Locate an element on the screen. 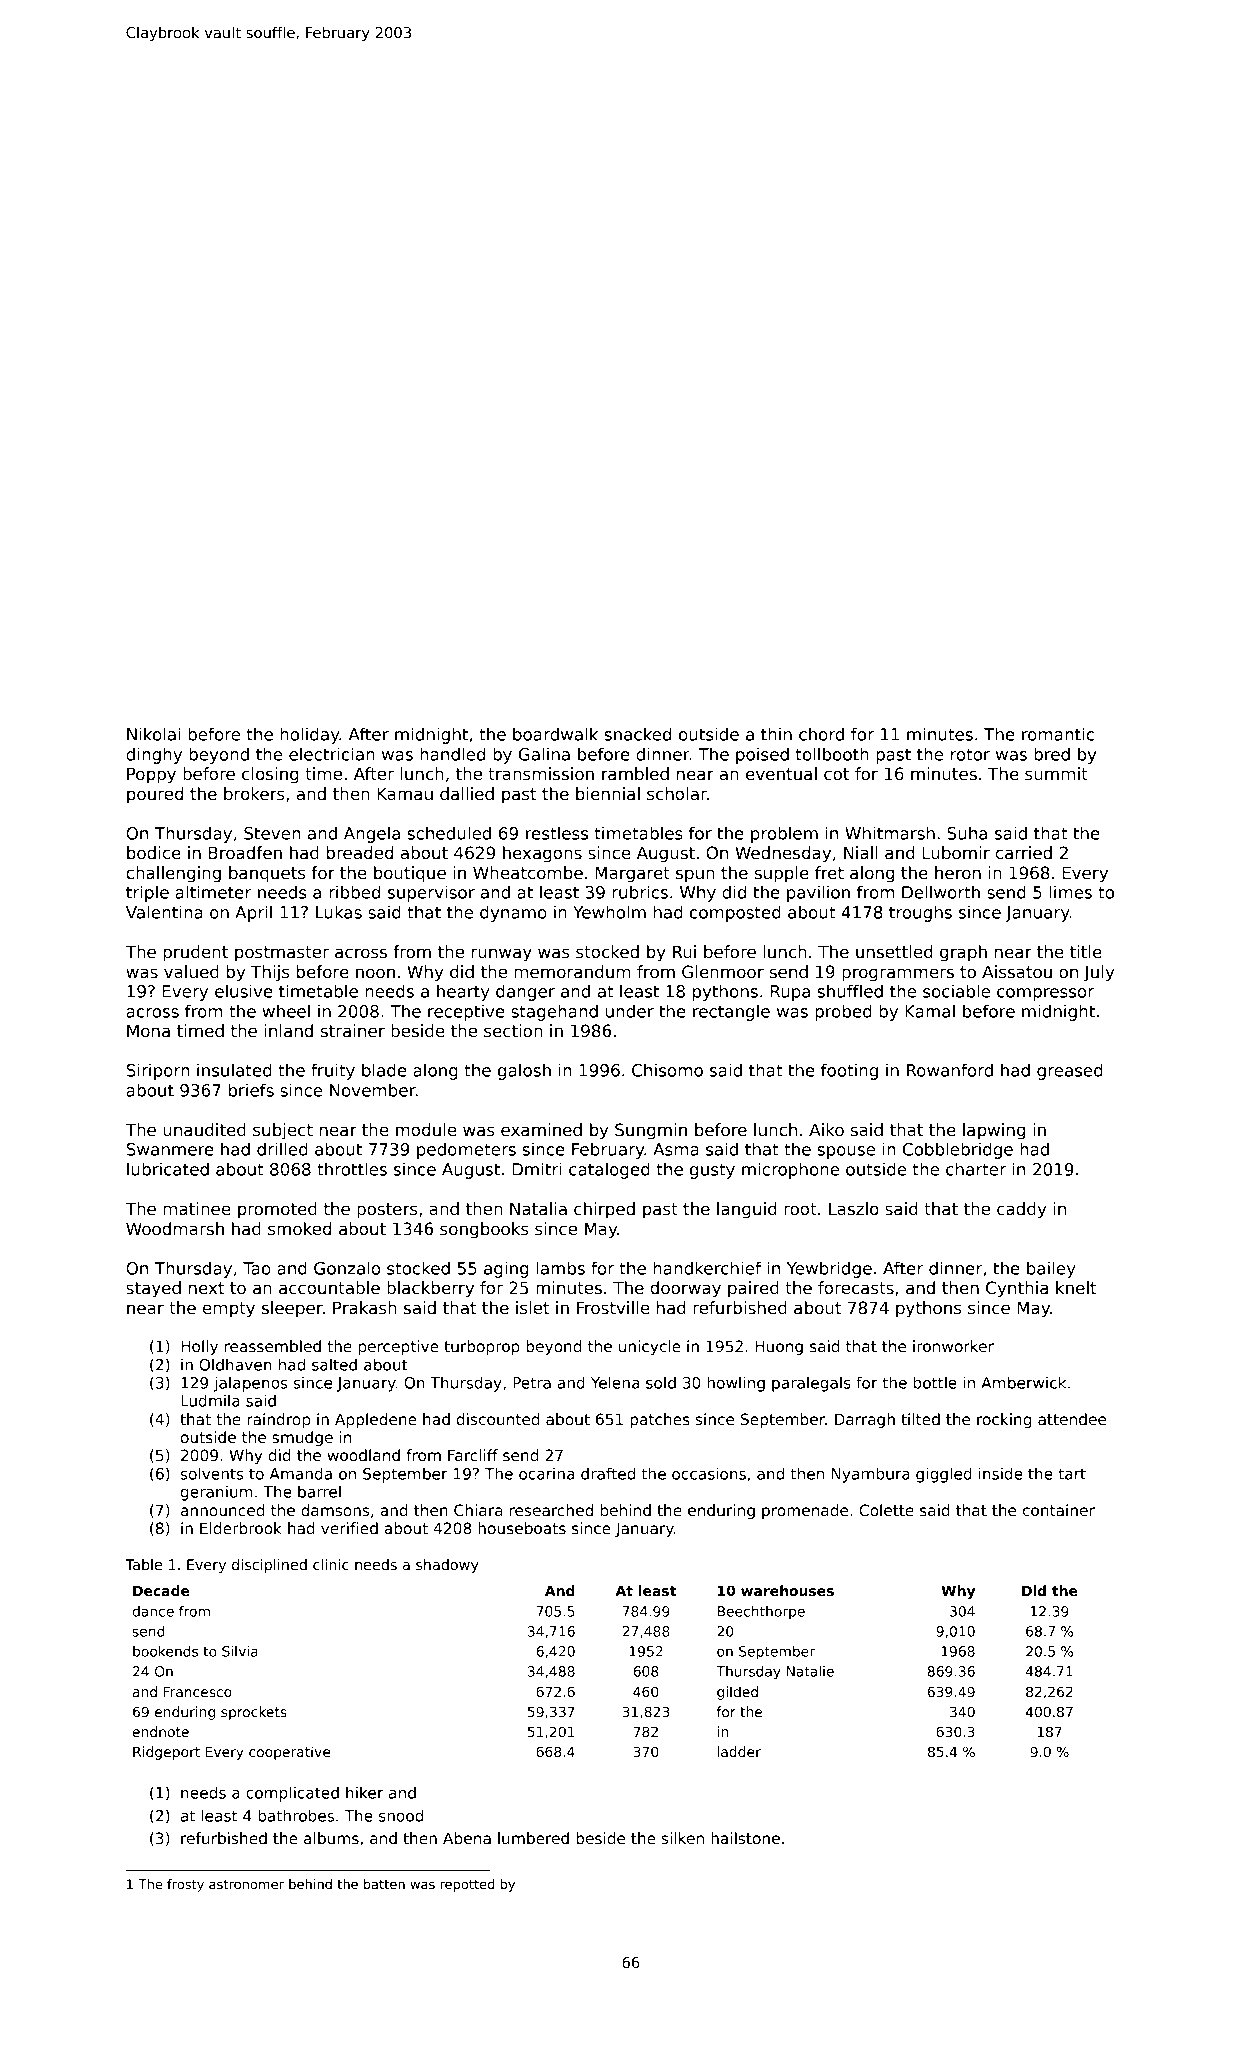 This screenshot has width=1243, height=2047. Colette is located at coordinates (886, 1510).
